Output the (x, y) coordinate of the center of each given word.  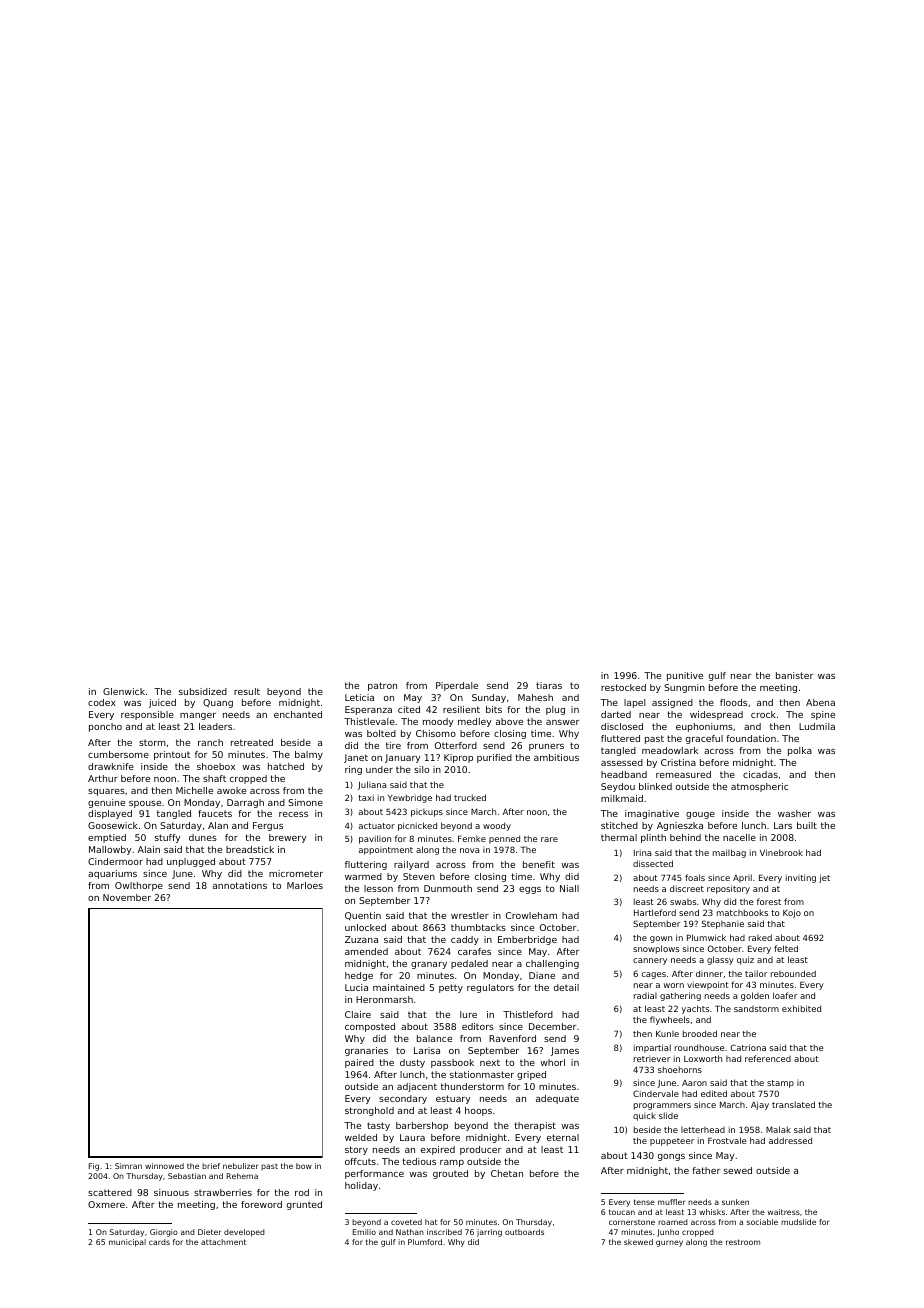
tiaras (549, 685)
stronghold (369, 1111)
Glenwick (124, 691)
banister (794, 675)
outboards (524, 1232)
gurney (669, 1243)
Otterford (456, 745)
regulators (490, 988)
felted (786, 948)
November (127, 897)
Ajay (760, 1105)
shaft (214, 778)
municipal (127, 1243)
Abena (820, 702)
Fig (94, 1167)
